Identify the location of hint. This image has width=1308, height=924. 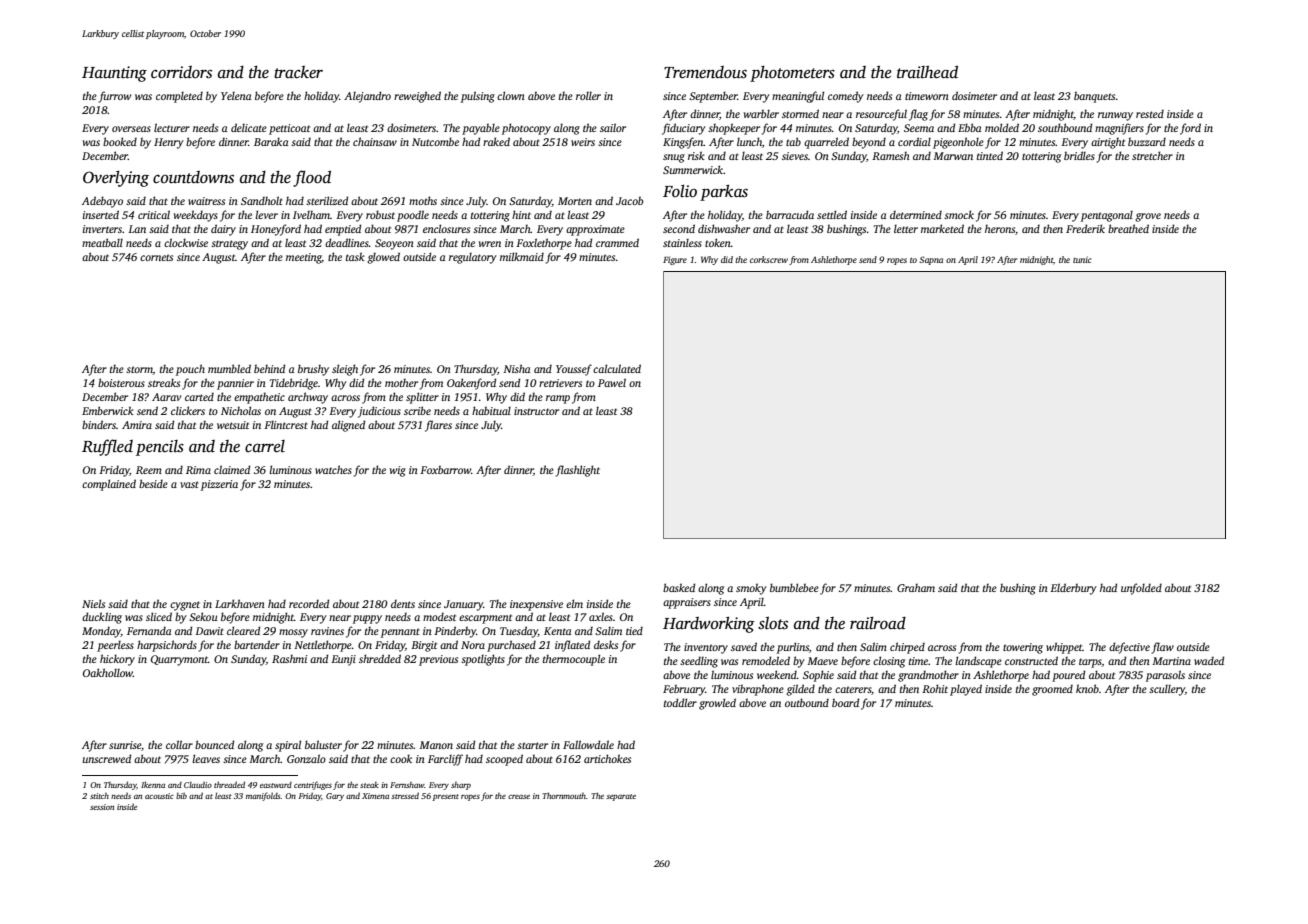
(521, 214).
